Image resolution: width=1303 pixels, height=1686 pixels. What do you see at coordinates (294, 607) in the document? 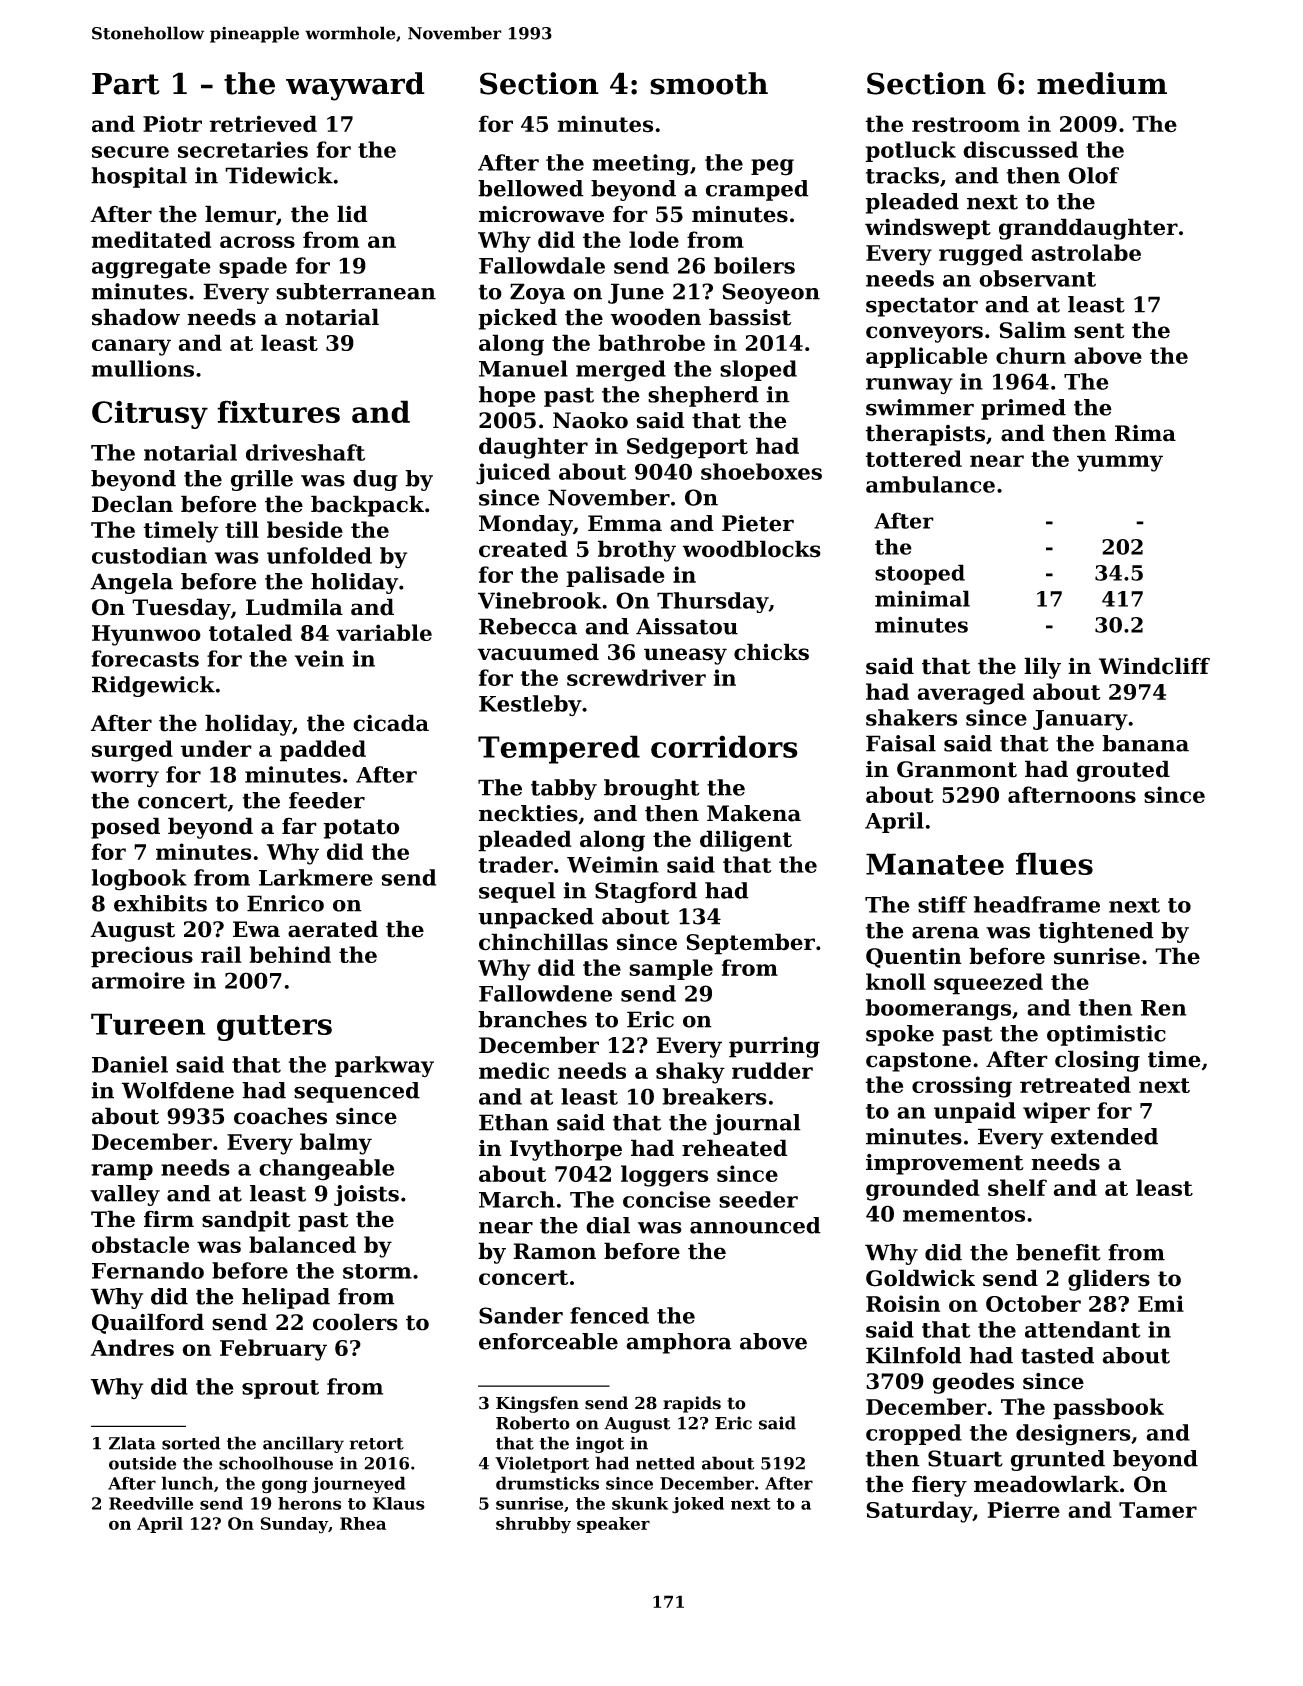
I see `Ludmila` at bounding box center [294, 607].
